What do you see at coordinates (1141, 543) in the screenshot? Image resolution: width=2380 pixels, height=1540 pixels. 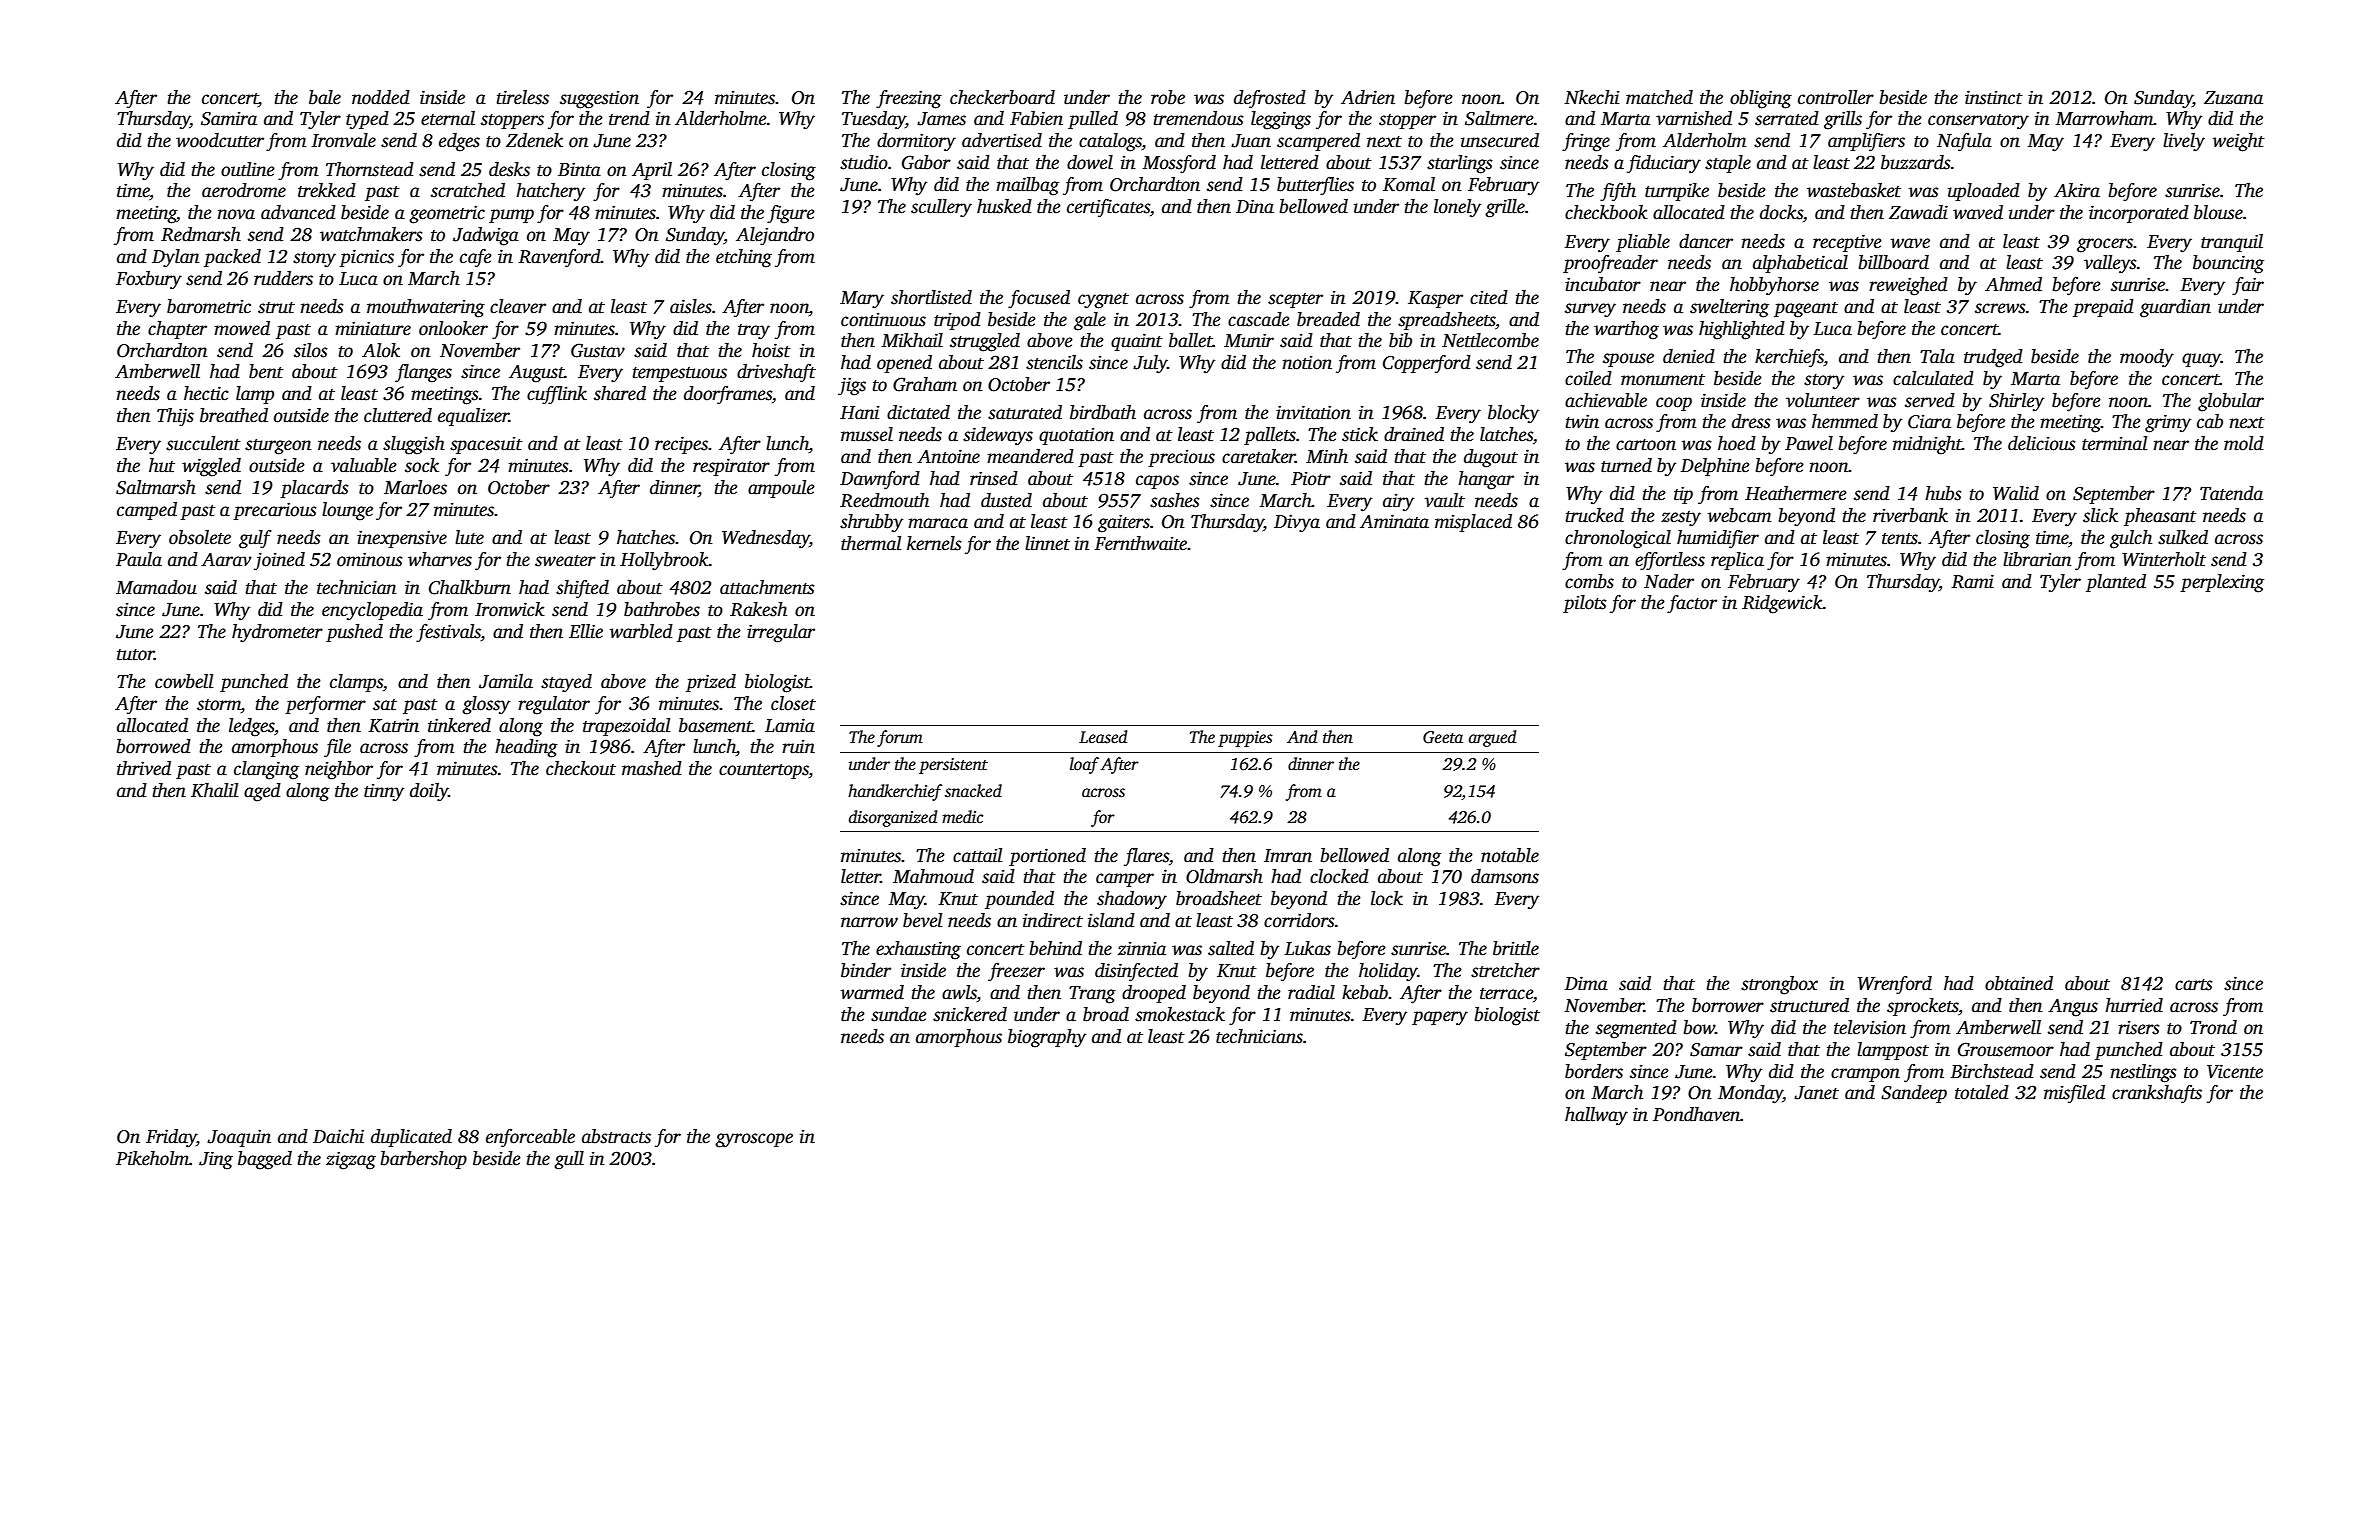 I see `Fernthwaite` at bounding box center [1141, 543].
